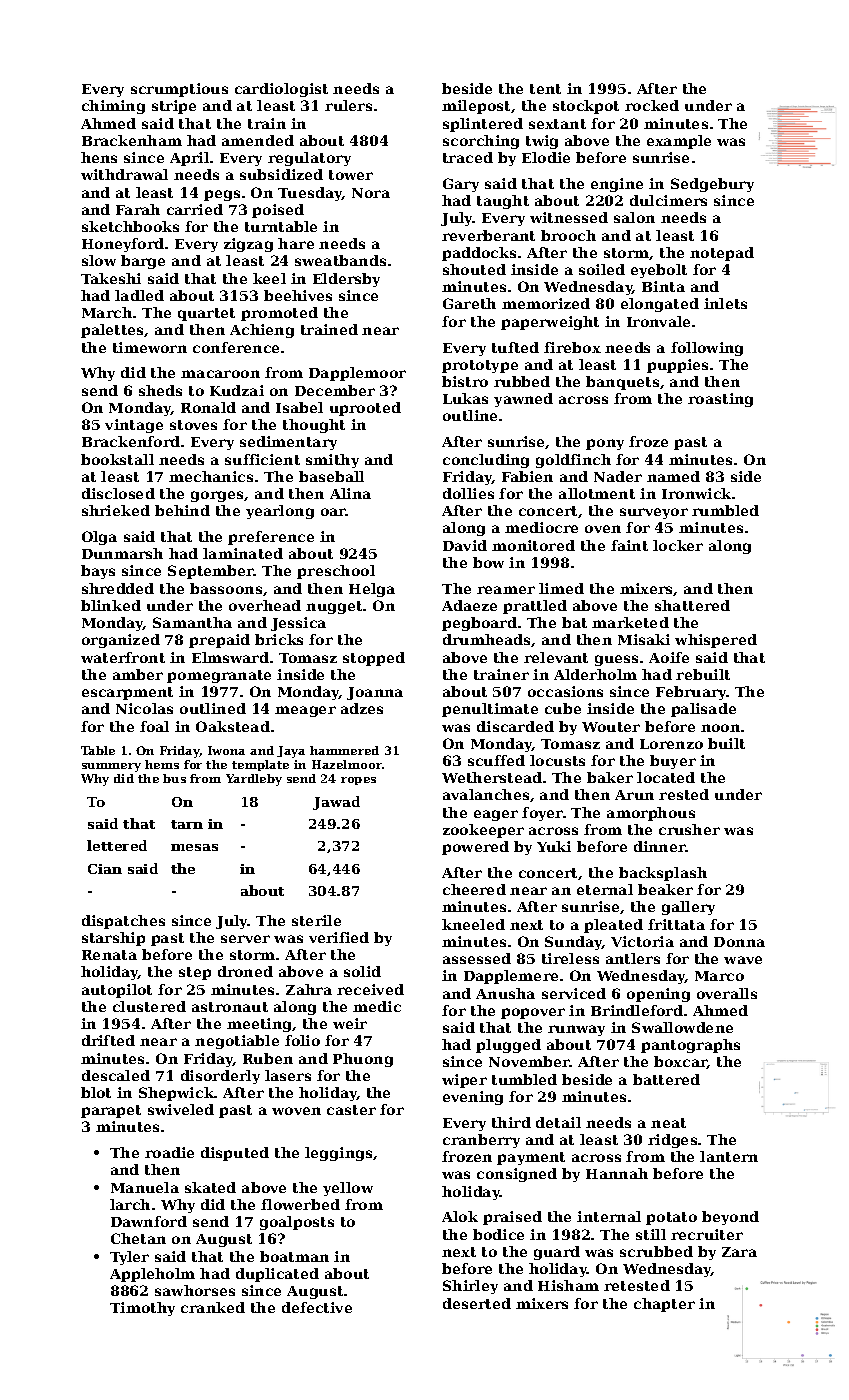 The width and height of the screenshot is (849, 1400). I want to click on pony, so click(605, 444).
